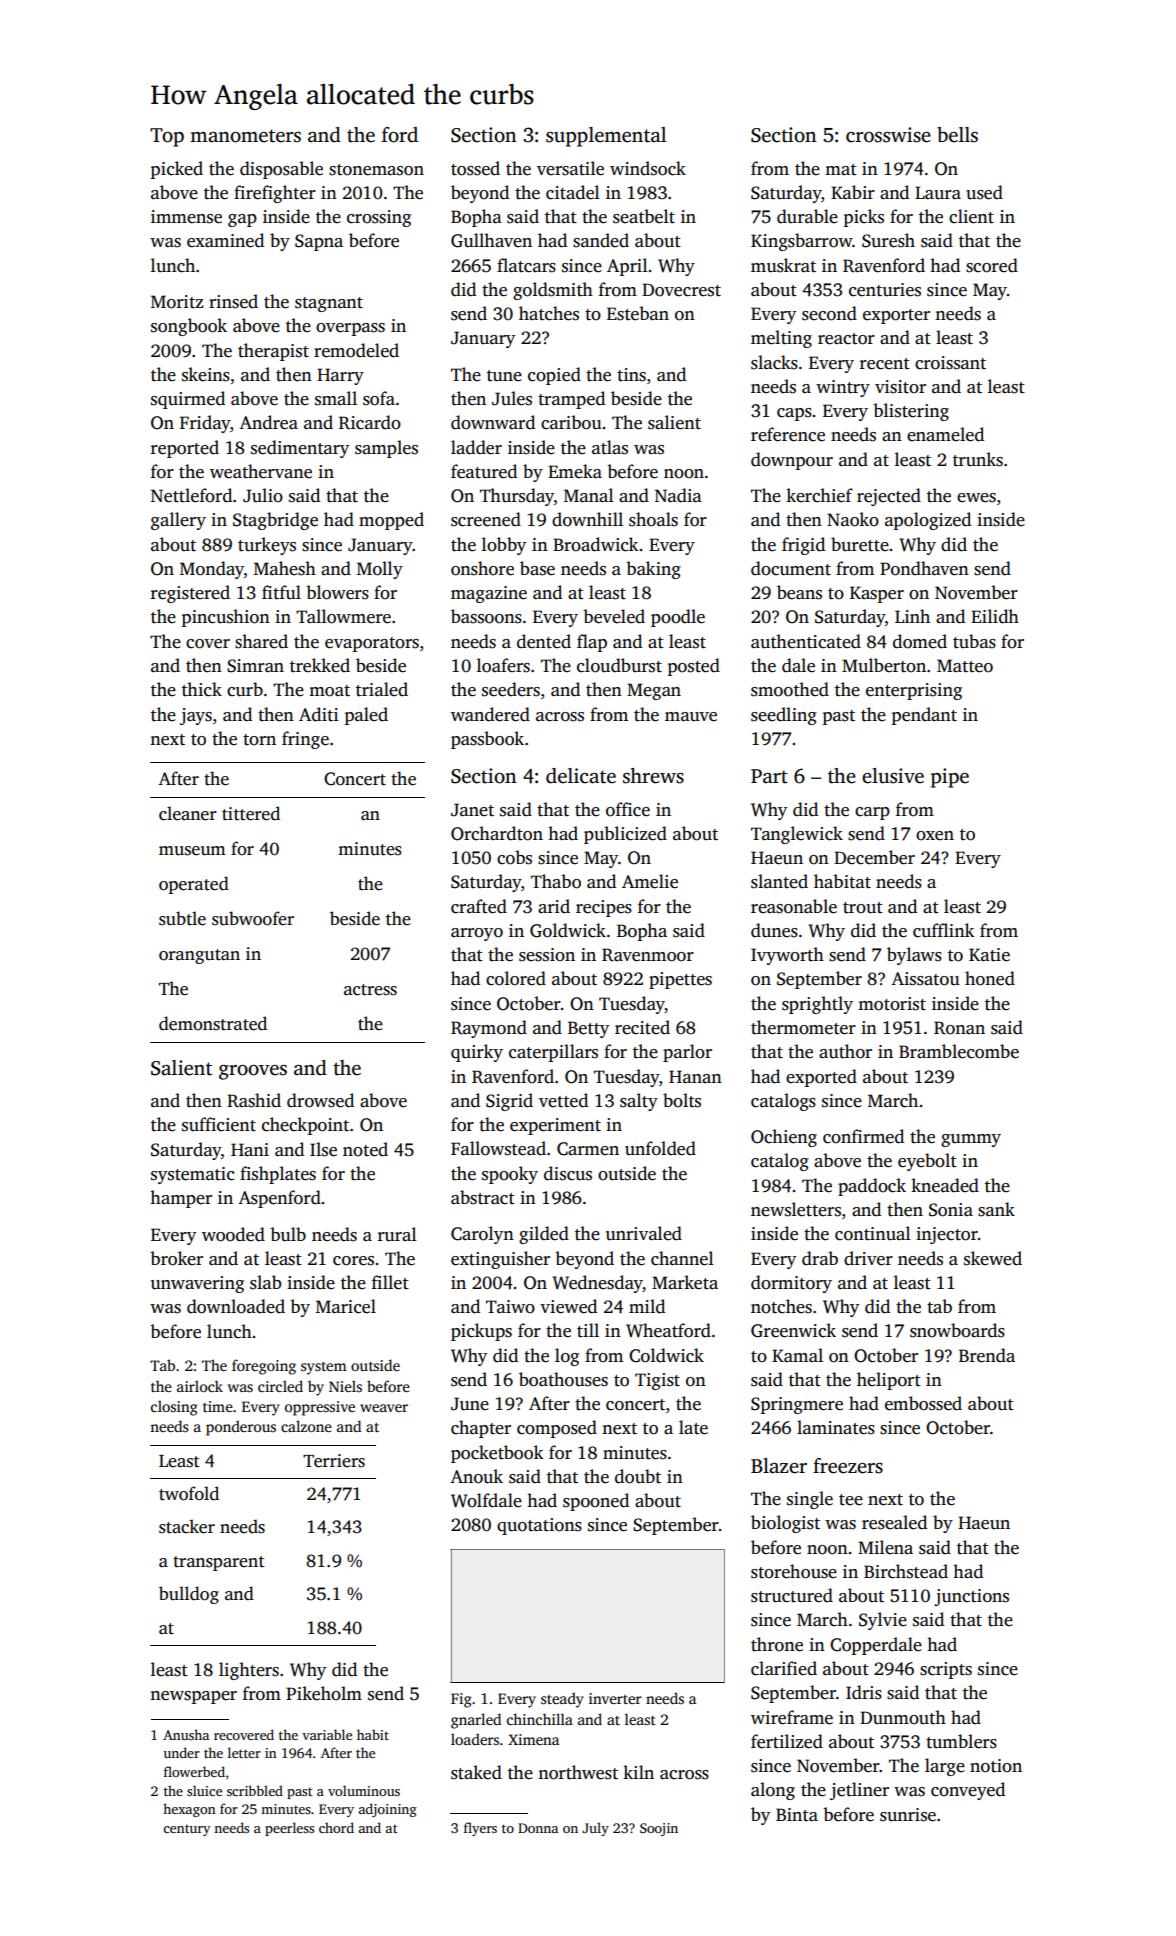 Image resolution: width=1176 pixels, height=1936 pixels. I want to click on Top, so click(167, 137).
